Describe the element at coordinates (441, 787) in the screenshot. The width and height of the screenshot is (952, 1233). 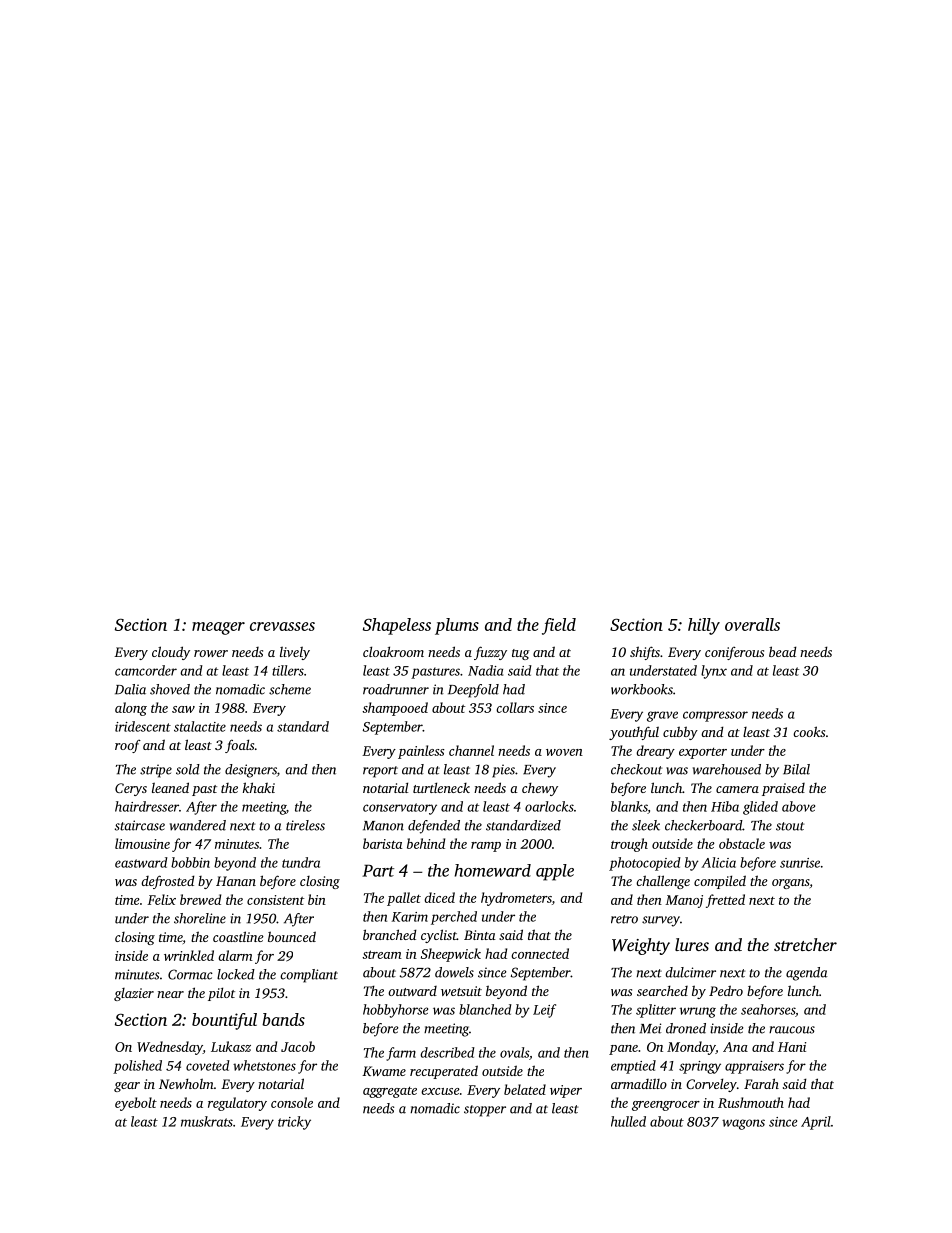
I see `turtleneck` at that location.
